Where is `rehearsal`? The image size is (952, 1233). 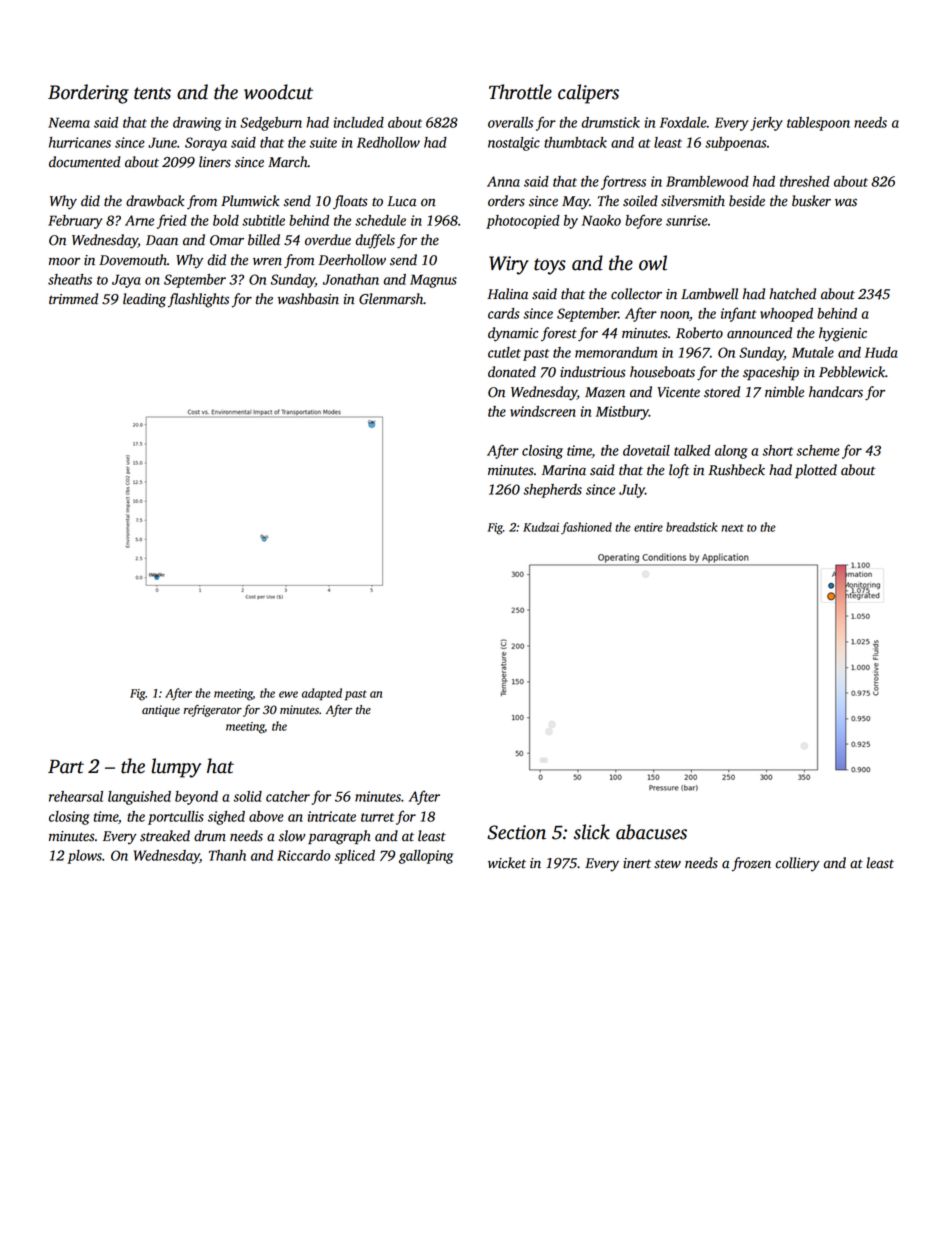
rehearsal is located at coordinates (76, 796).
